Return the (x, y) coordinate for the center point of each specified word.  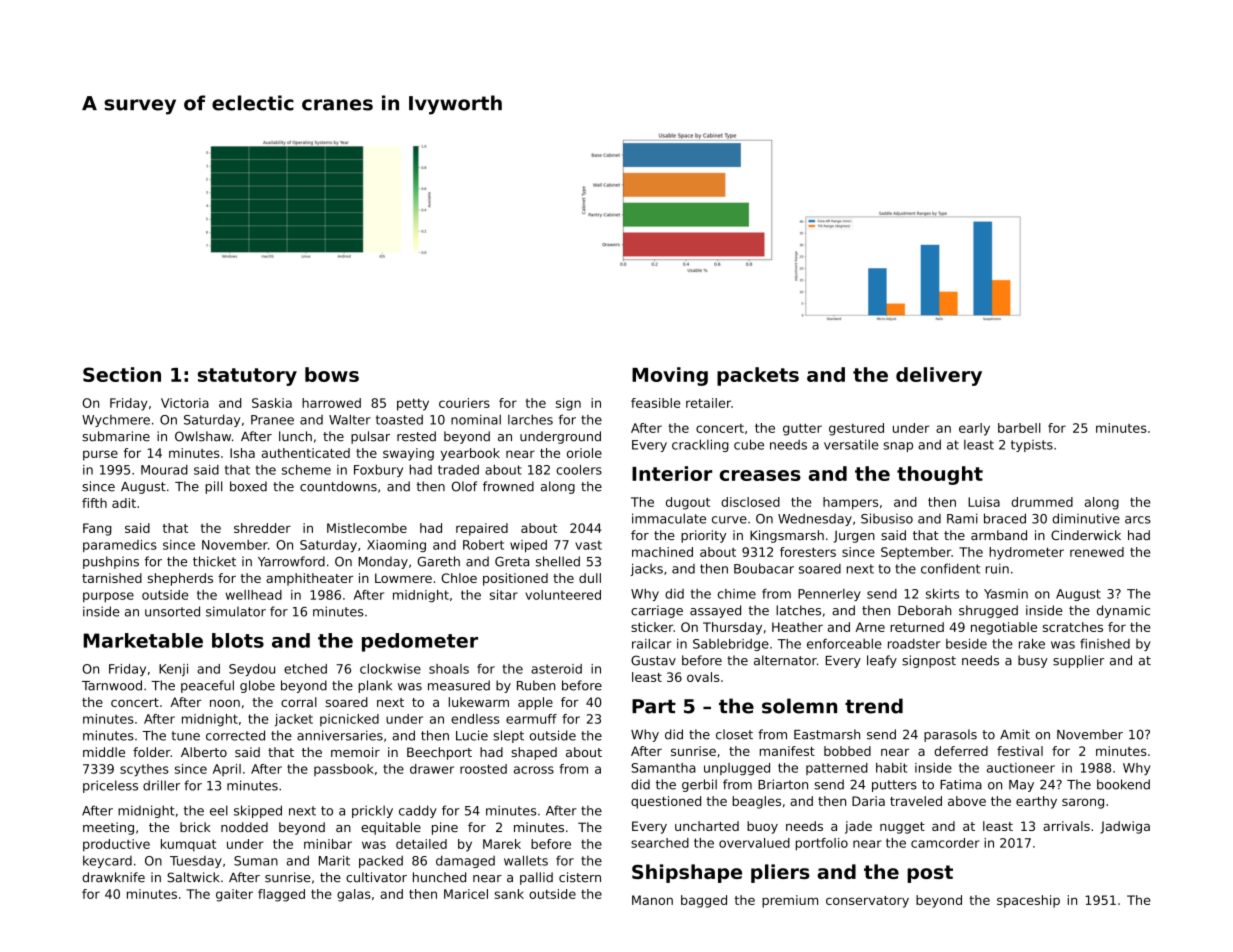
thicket (214, 561)
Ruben (536, 685)
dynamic (1123, 611)
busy (1033, 661)
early (974, 429)
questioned (666, 802)
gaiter (234, 895)
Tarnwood (112, 685)
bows (332, 374)
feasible (655, 403)
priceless (110, 786)
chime (737, 594)
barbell (1019, 428)
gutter (802, 430)
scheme (306, 470)
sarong (1083, 803)
